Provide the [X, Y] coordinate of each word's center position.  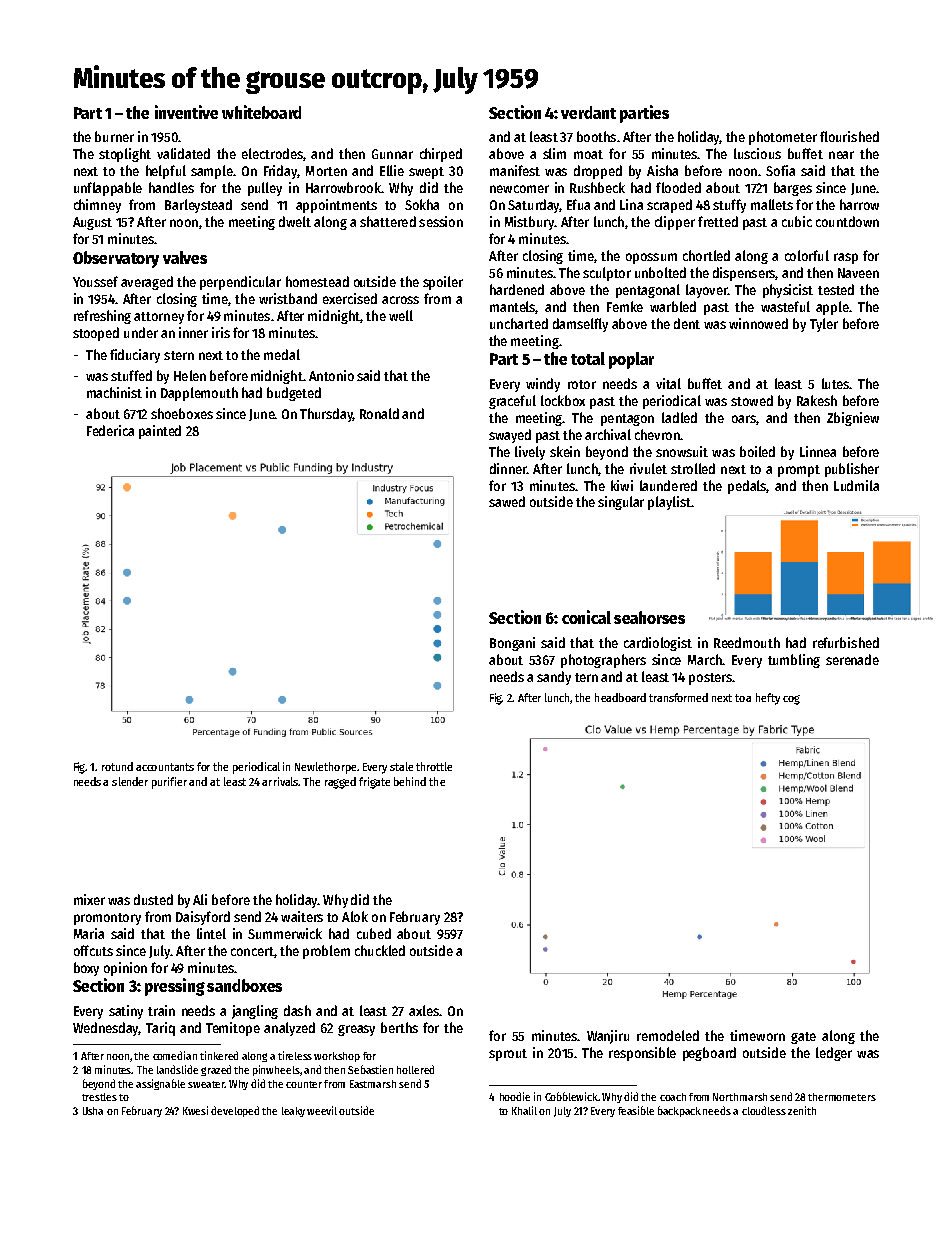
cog [791, 700]
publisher [852, 470]
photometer [783, 138]
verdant [588, 112]
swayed [510, 436]
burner [114, 136]
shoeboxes [182, 413]
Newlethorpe [325, 768]
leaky [293, 1112]
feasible [636, 1110]
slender [130, 781]
